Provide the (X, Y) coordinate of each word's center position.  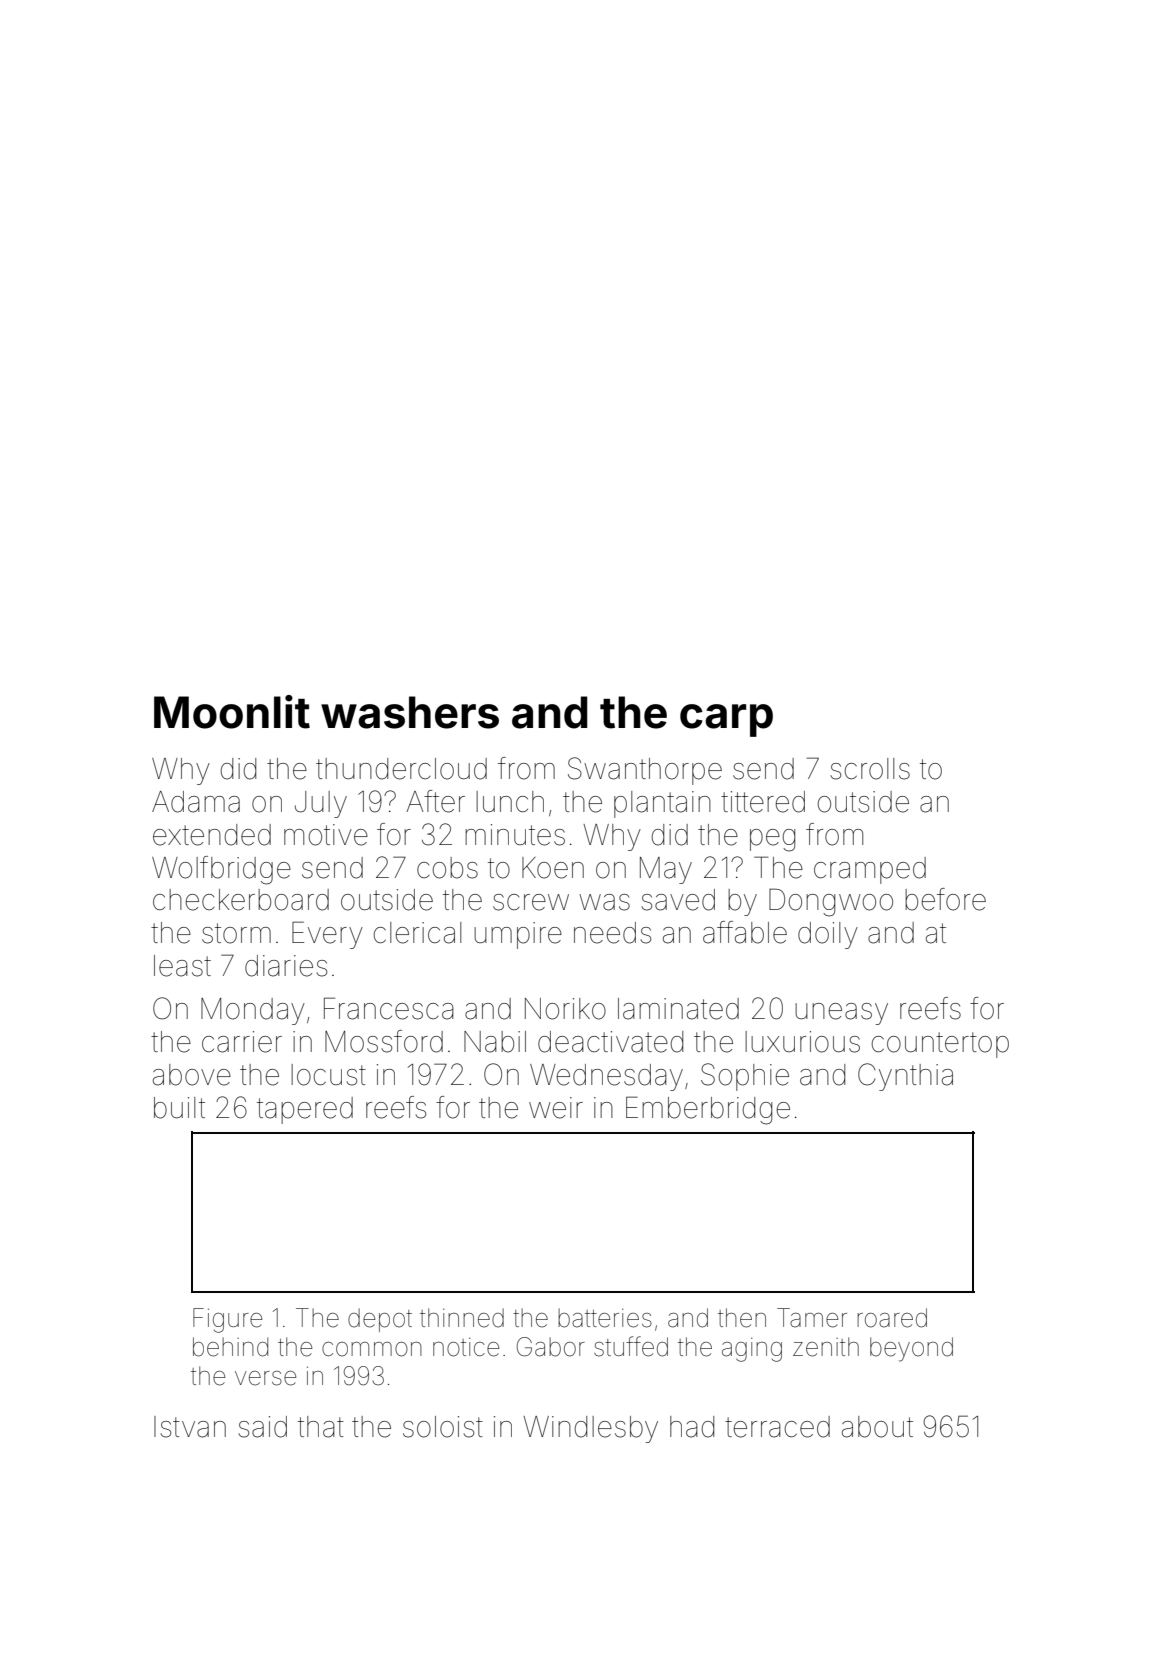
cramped (870, 870)
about (877, 1427)
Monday (253, 1011)
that (321, 1427)
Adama (196, 802)
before (945, 899)
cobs (447, 868)
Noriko (565, 1009)
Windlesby (590, 1429)
